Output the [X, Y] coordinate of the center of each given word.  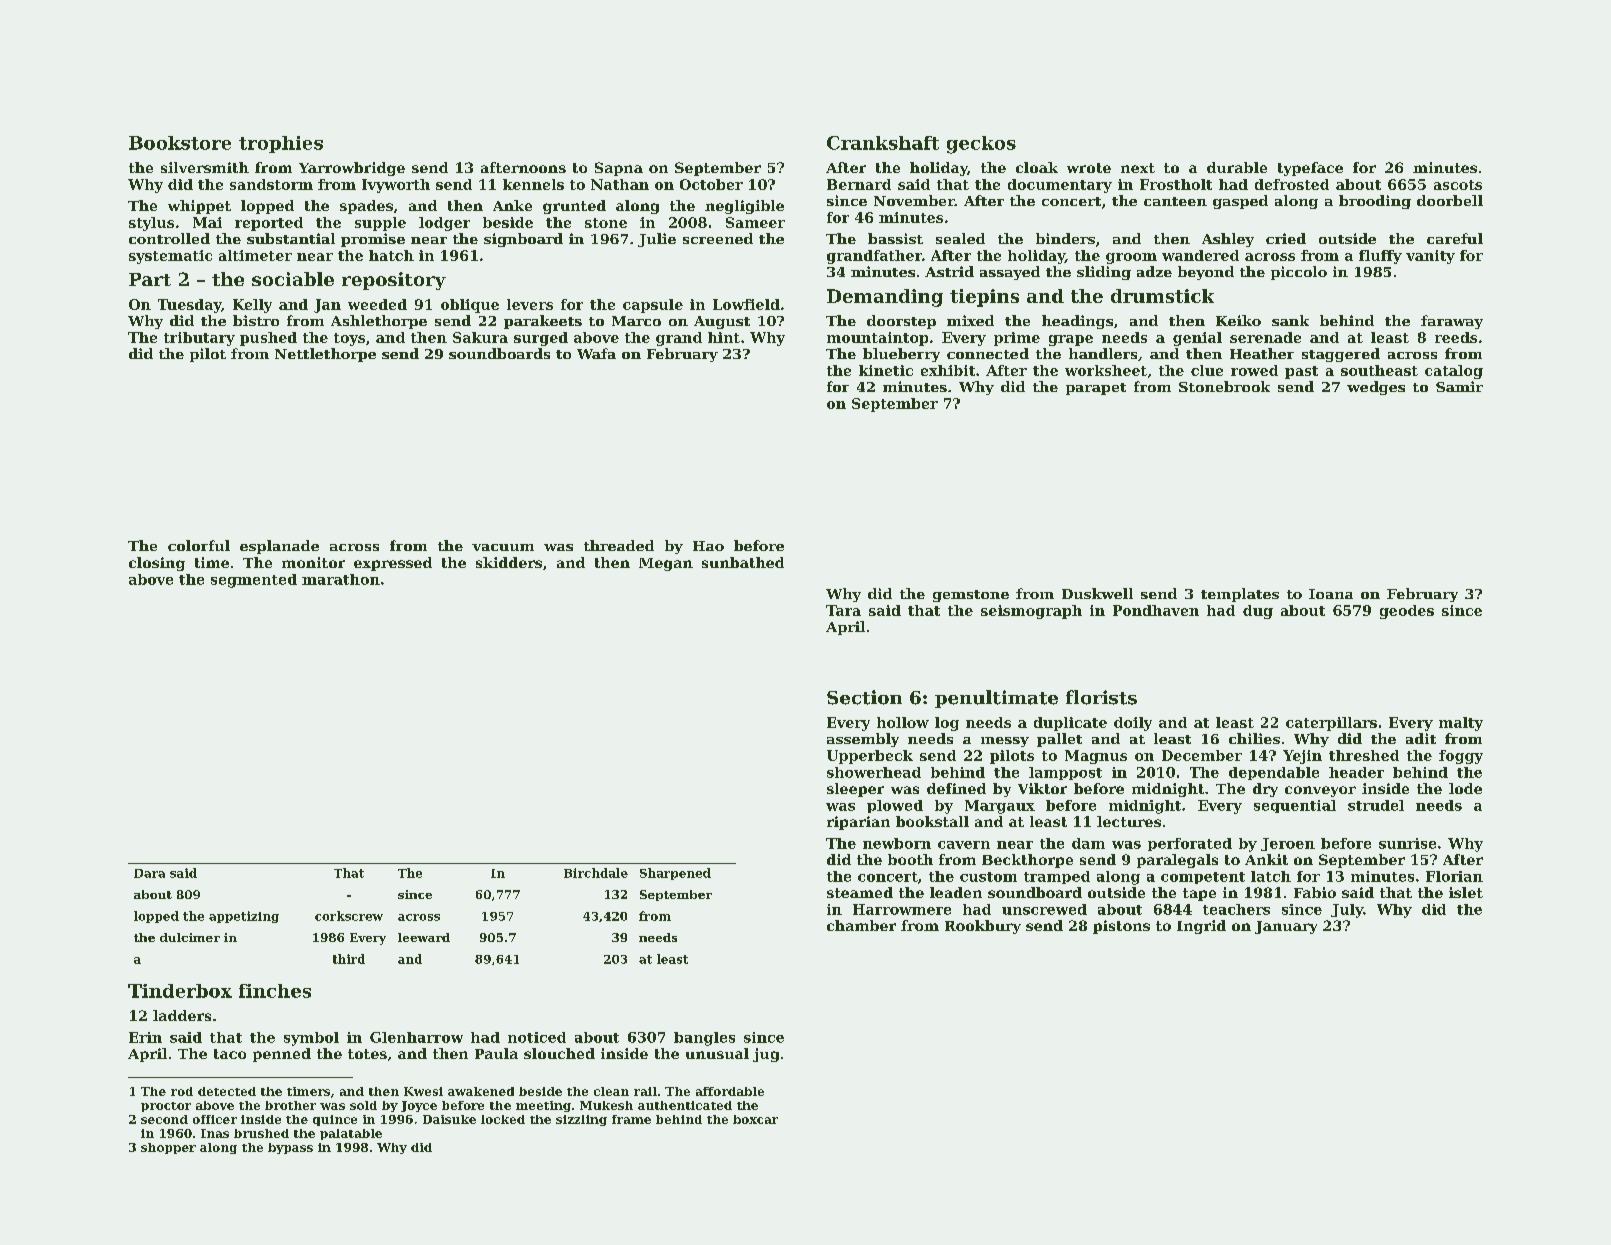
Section [864, 697]
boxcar [755, 1119]
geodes [1407, 612]
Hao [708, 546]
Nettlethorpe [325, 355]
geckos [981, 145]
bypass [290, 1148]
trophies [281, 144]
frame [631, 1119]
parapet [1096, 389]
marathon [341, 579]
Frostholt [1176, 184]
